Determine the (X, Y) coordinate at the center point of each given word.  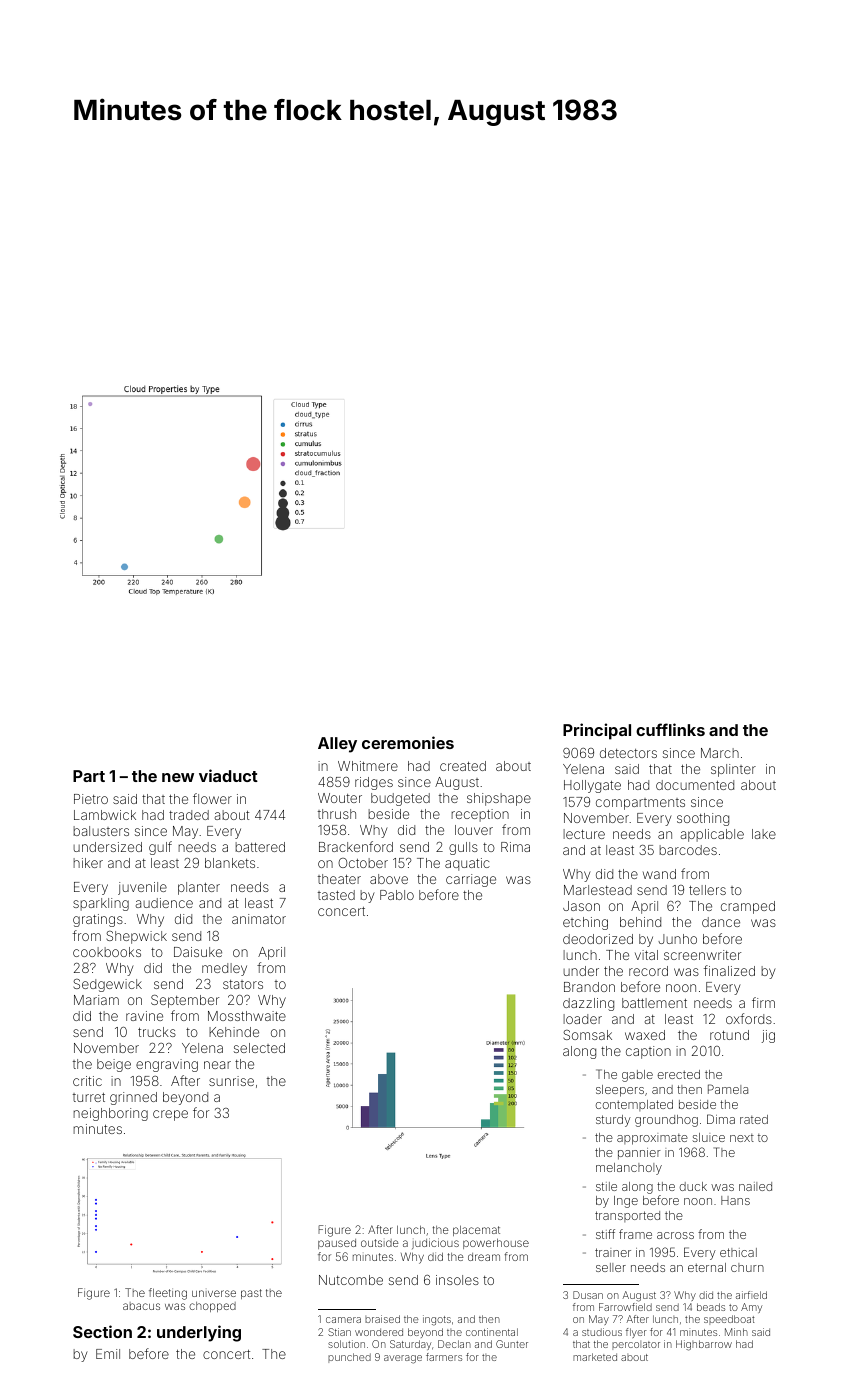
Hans (735, 1200)
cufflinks (670, 729)
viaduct (228, 775)
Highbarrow (704, 1345)
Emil (108, 1354)
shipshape (499, 799)
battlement (654, 1003)
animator (259, 919)
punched (349, 1358)
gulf (160, 848)
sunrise (231, 1081)
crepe (170, 1115)
